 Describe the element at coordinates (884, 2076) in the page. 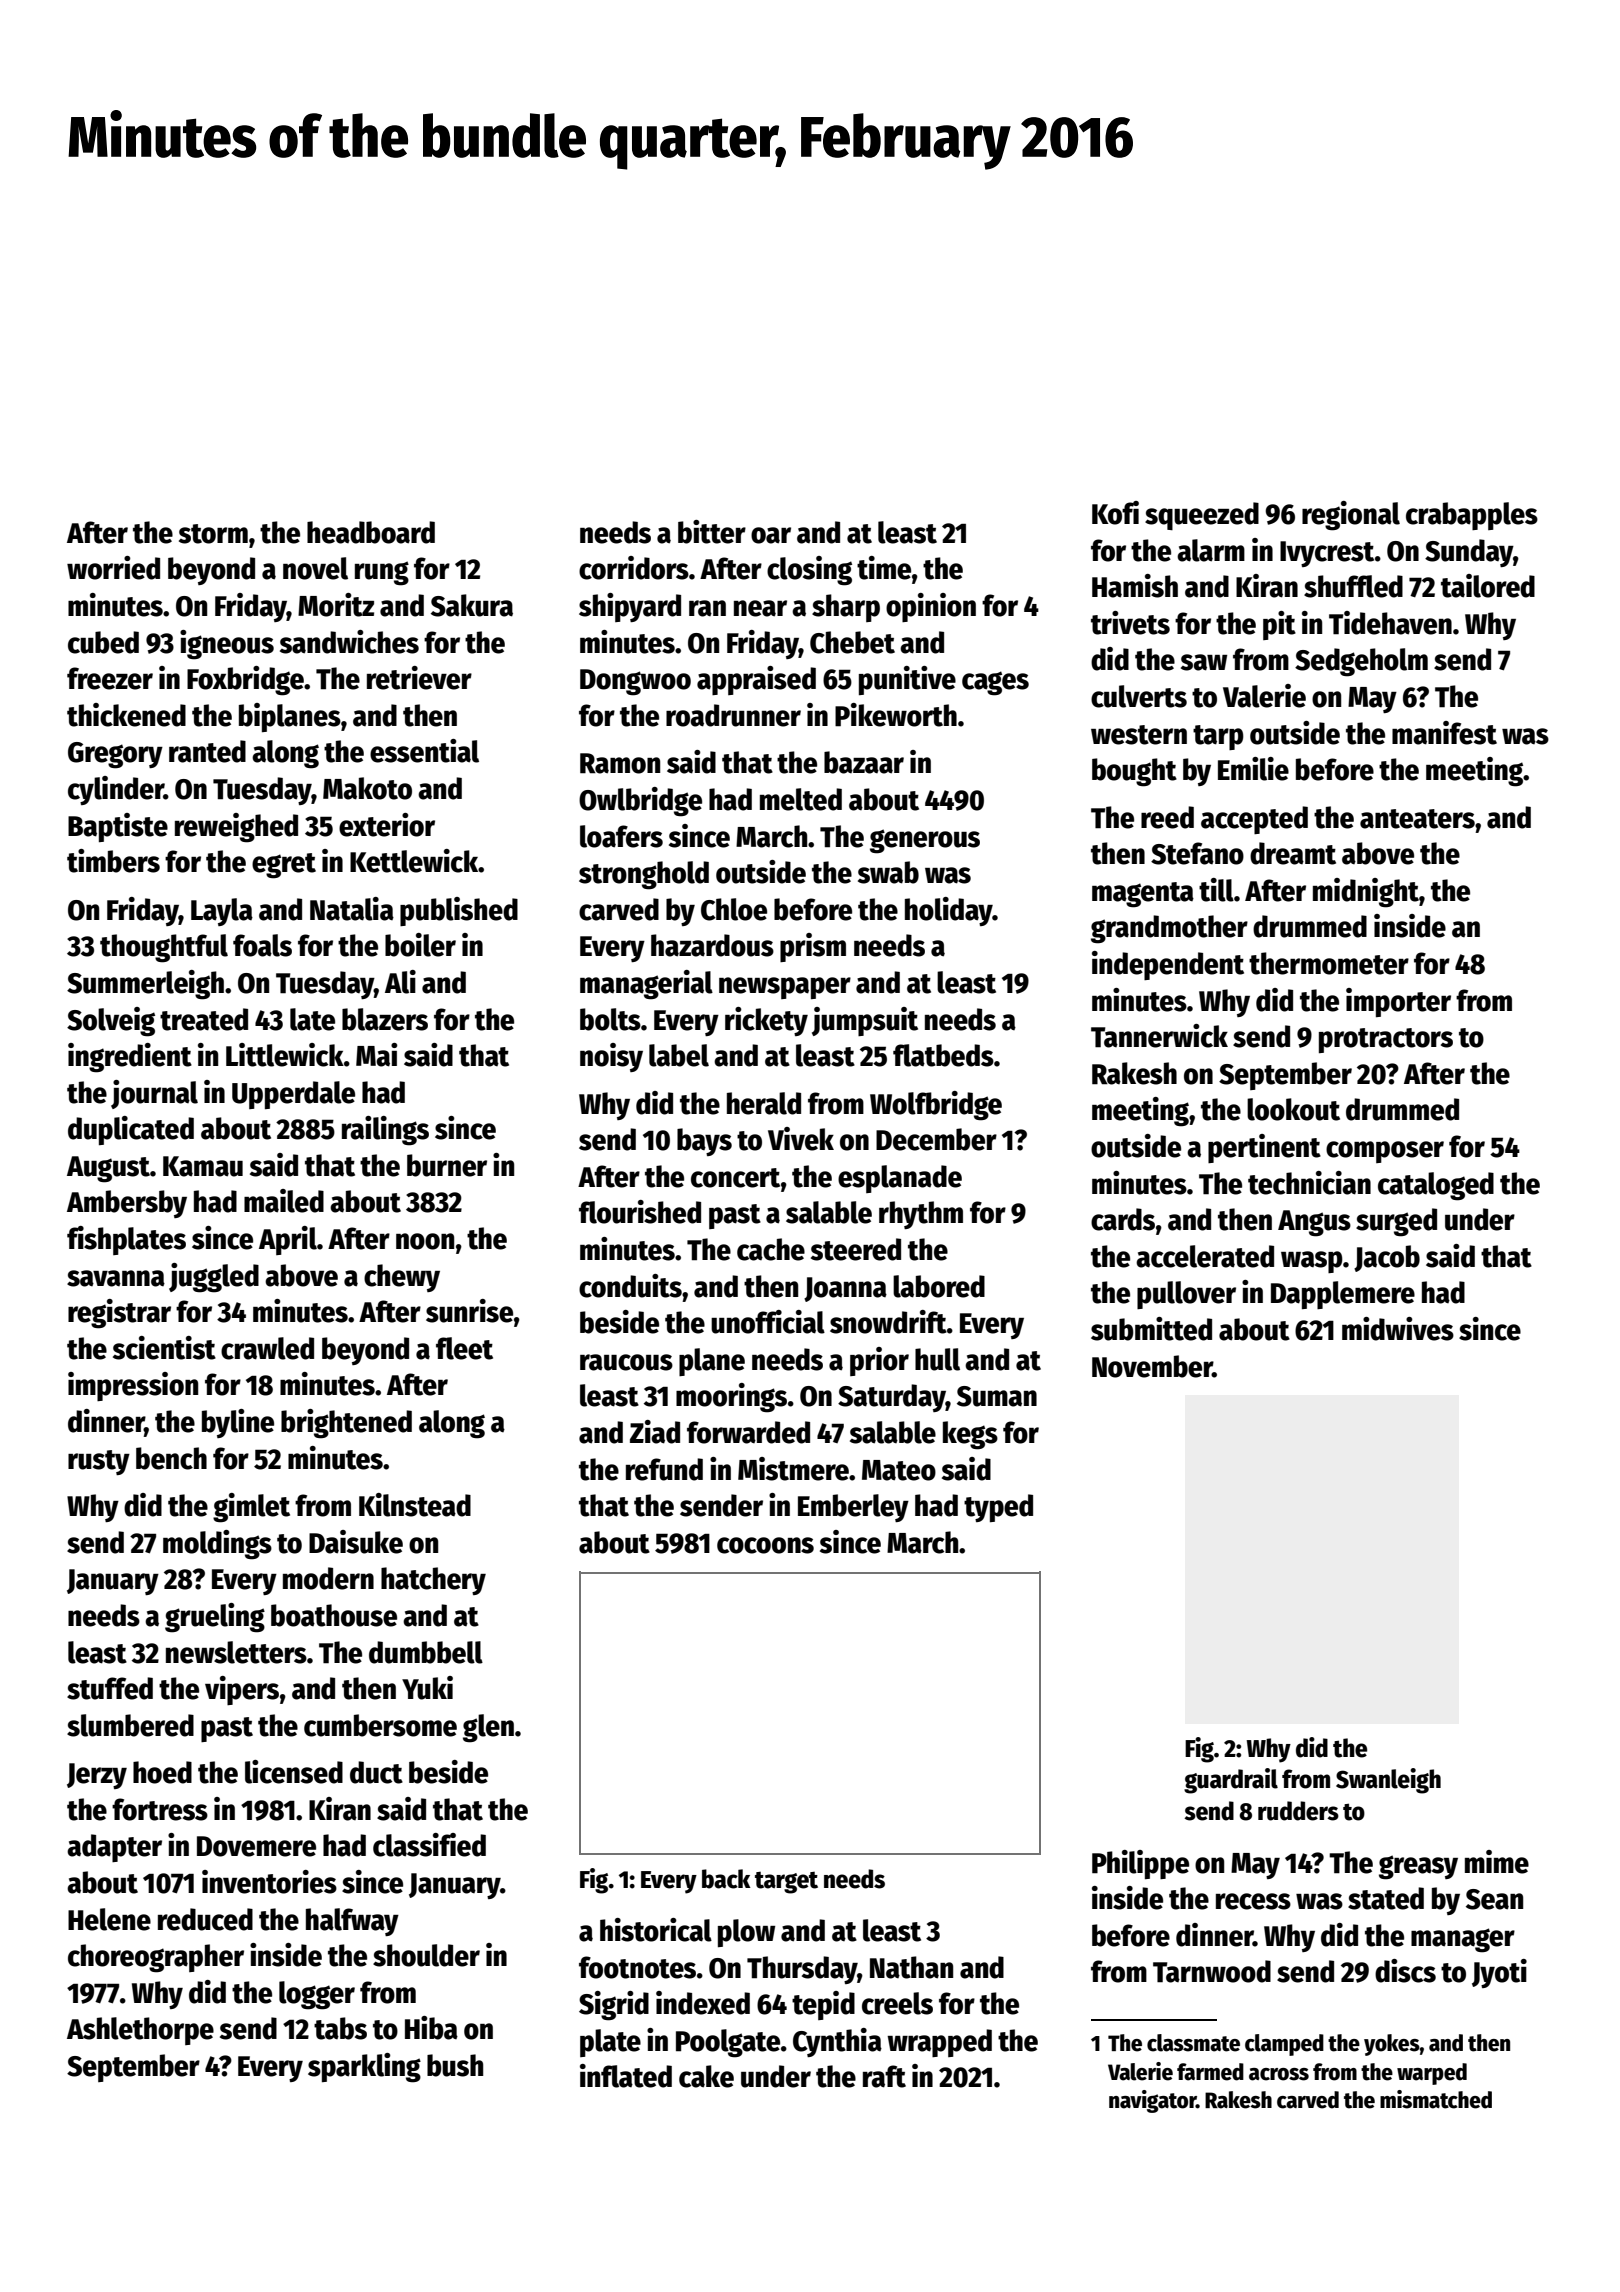

I see `raft` at that location.
